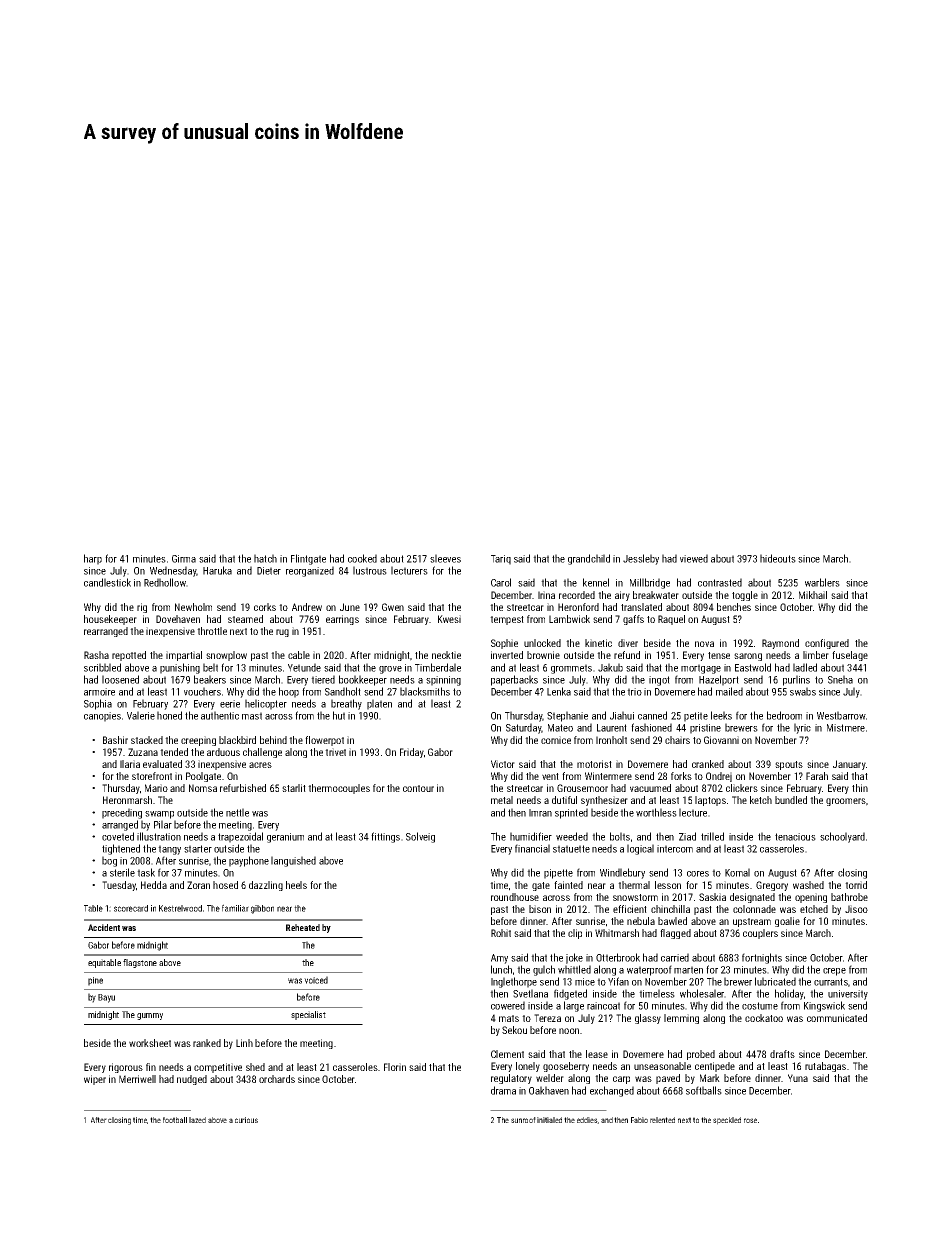  What do you see at coordinates (245, 619) in the screenshot?
I see `steamed` at bounding box center [245, 619].
